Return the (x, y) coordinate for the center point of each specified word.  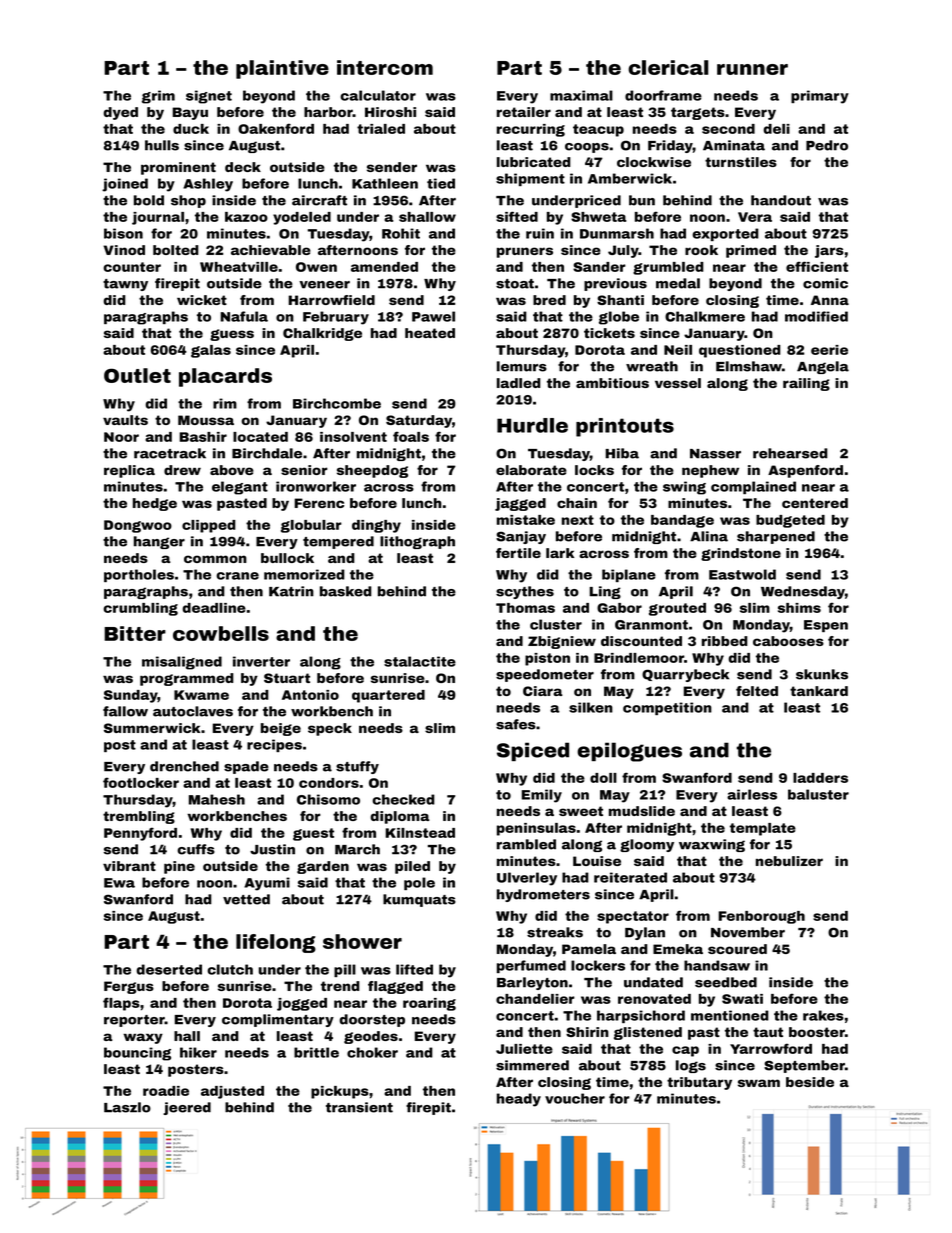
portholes (139, 575)
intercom (385, 67)
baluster (818, 794)
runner (752, 69)
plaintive (282, 69)
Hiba (622, 453)
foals (411, 436)
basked (346, 591)
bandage (682, 521)
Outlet (137, 375)
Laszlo (127, 1107)
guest (313, 834)
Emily (542, 796)
